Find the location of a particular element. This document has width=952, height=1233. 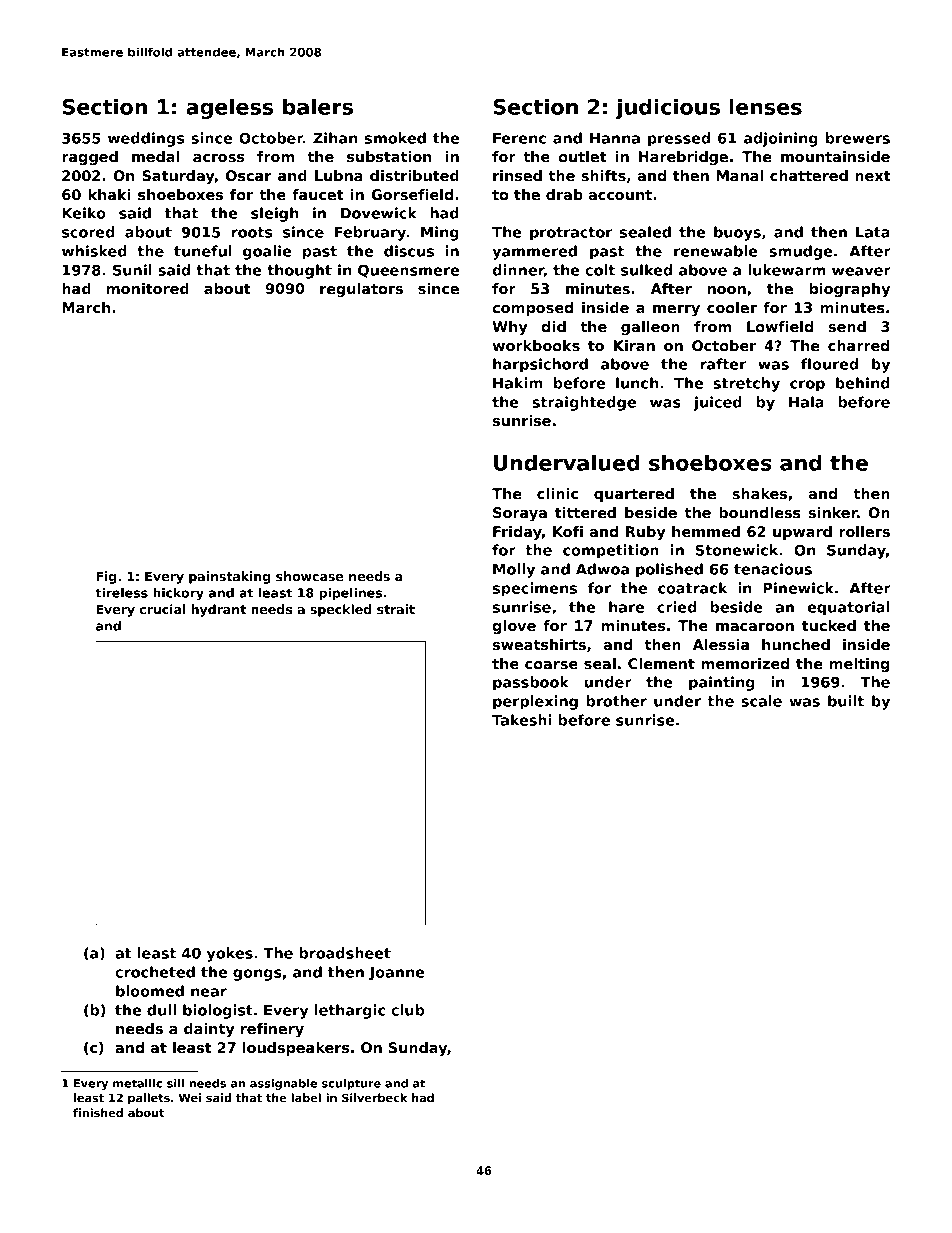

ageless is located at coordinates (229, 108).
